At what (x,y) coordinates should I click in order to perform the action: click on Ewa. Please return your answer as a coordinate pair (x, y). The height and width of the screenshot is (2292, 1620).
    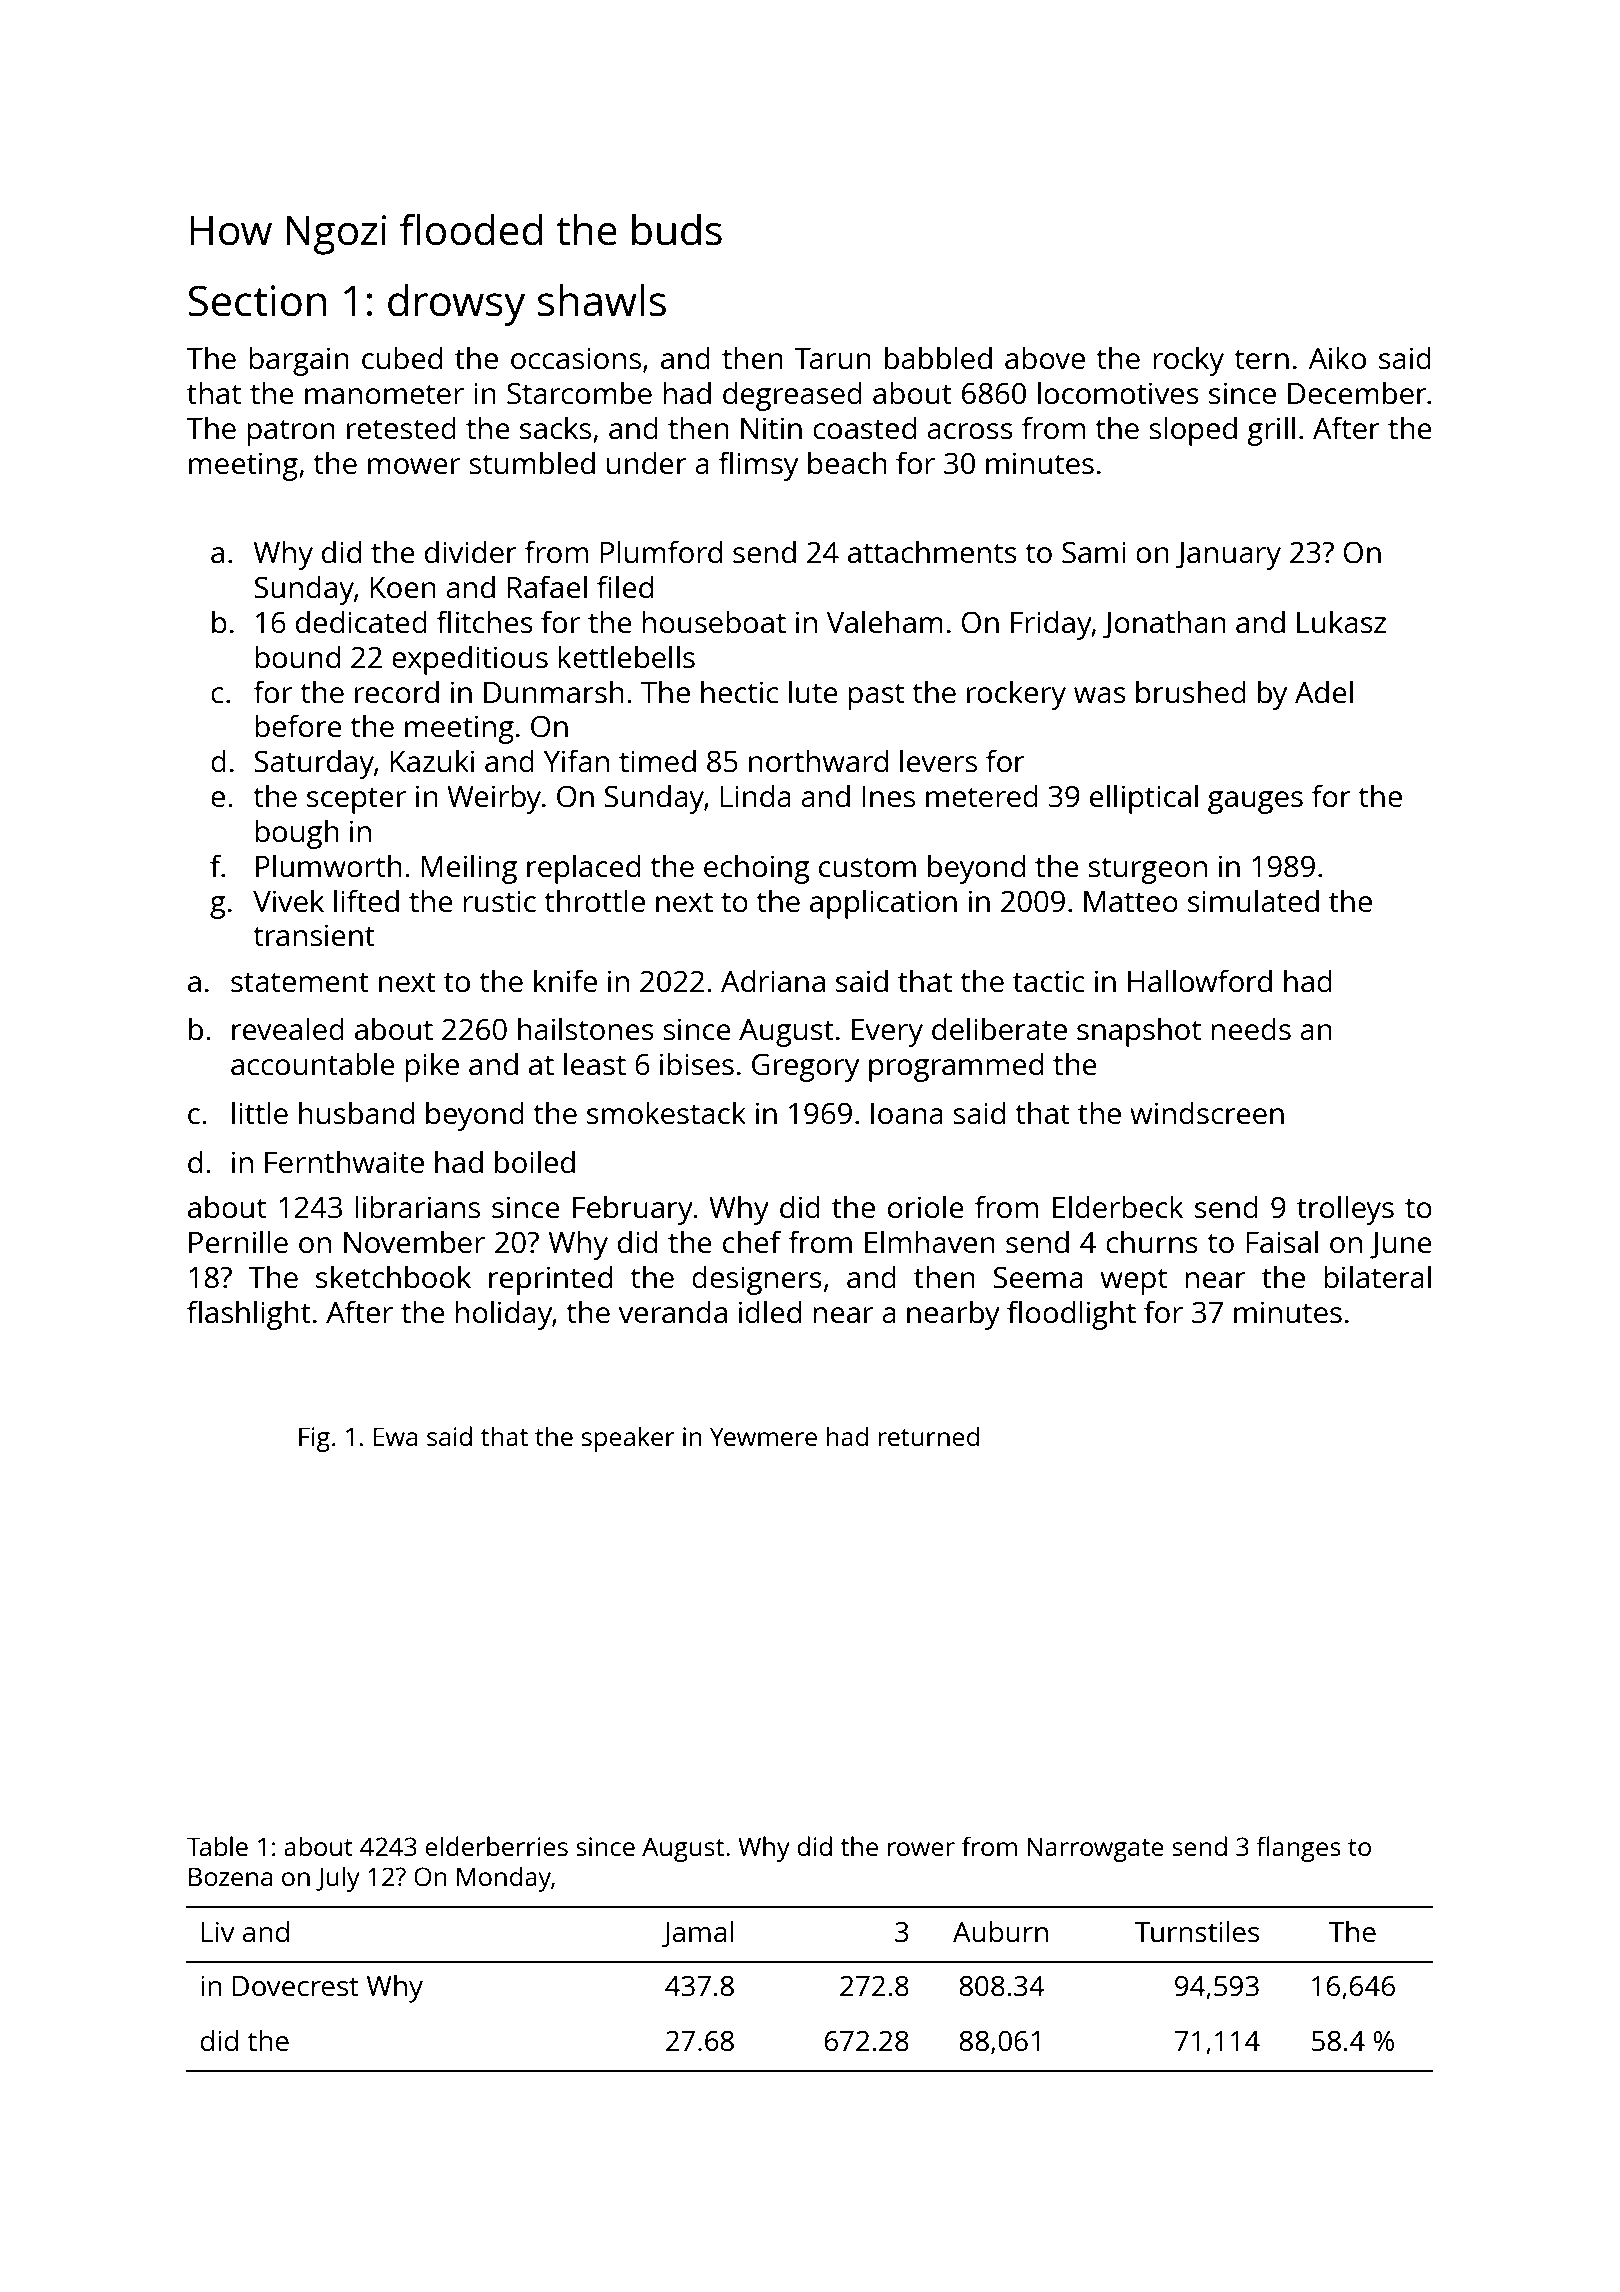
    Looking at the image, I should click on (395, 1436).
